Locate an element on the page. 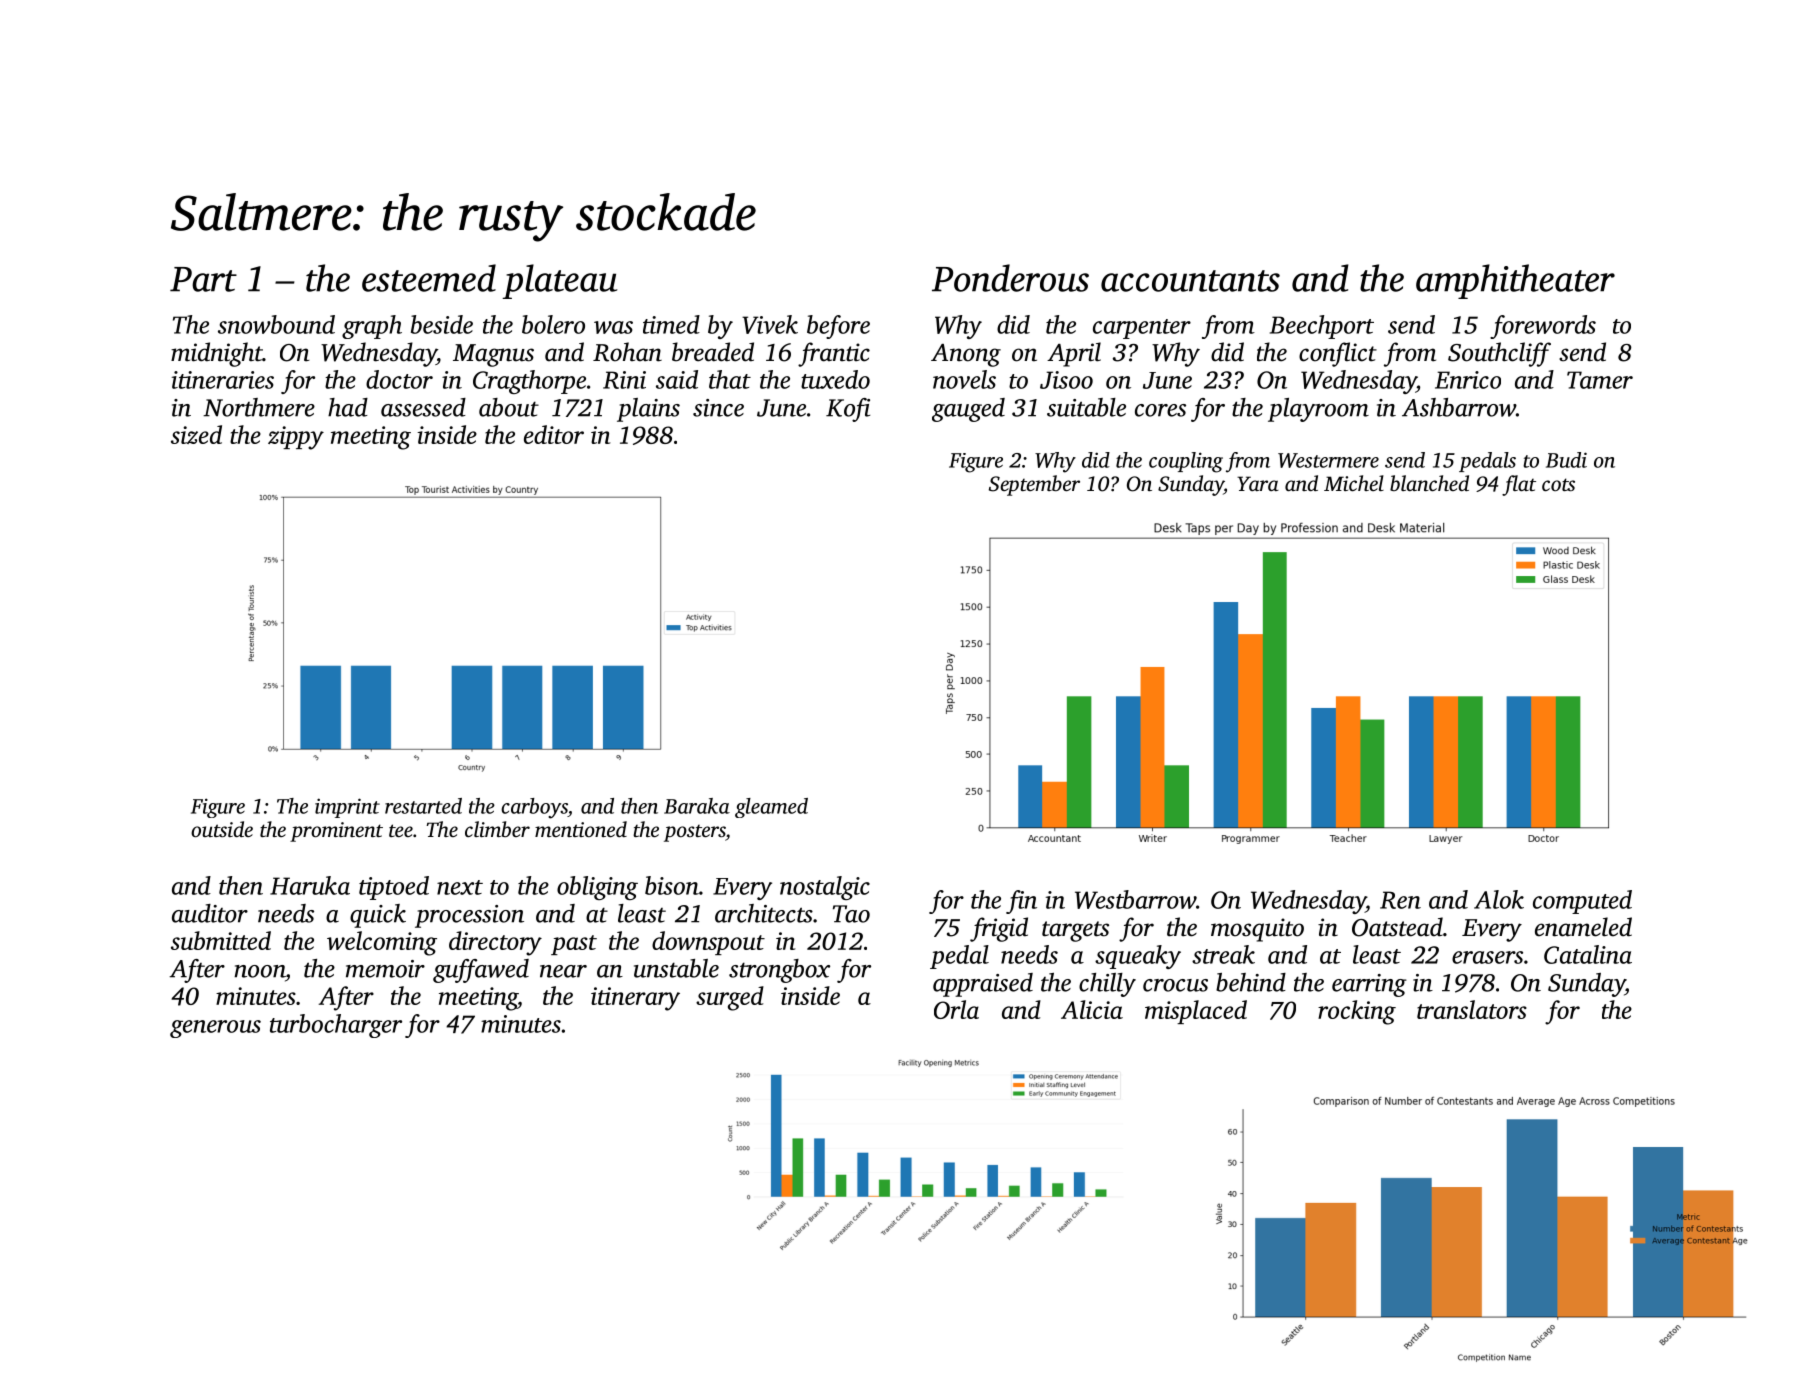  auditor is located at coordinates (210, 913).
